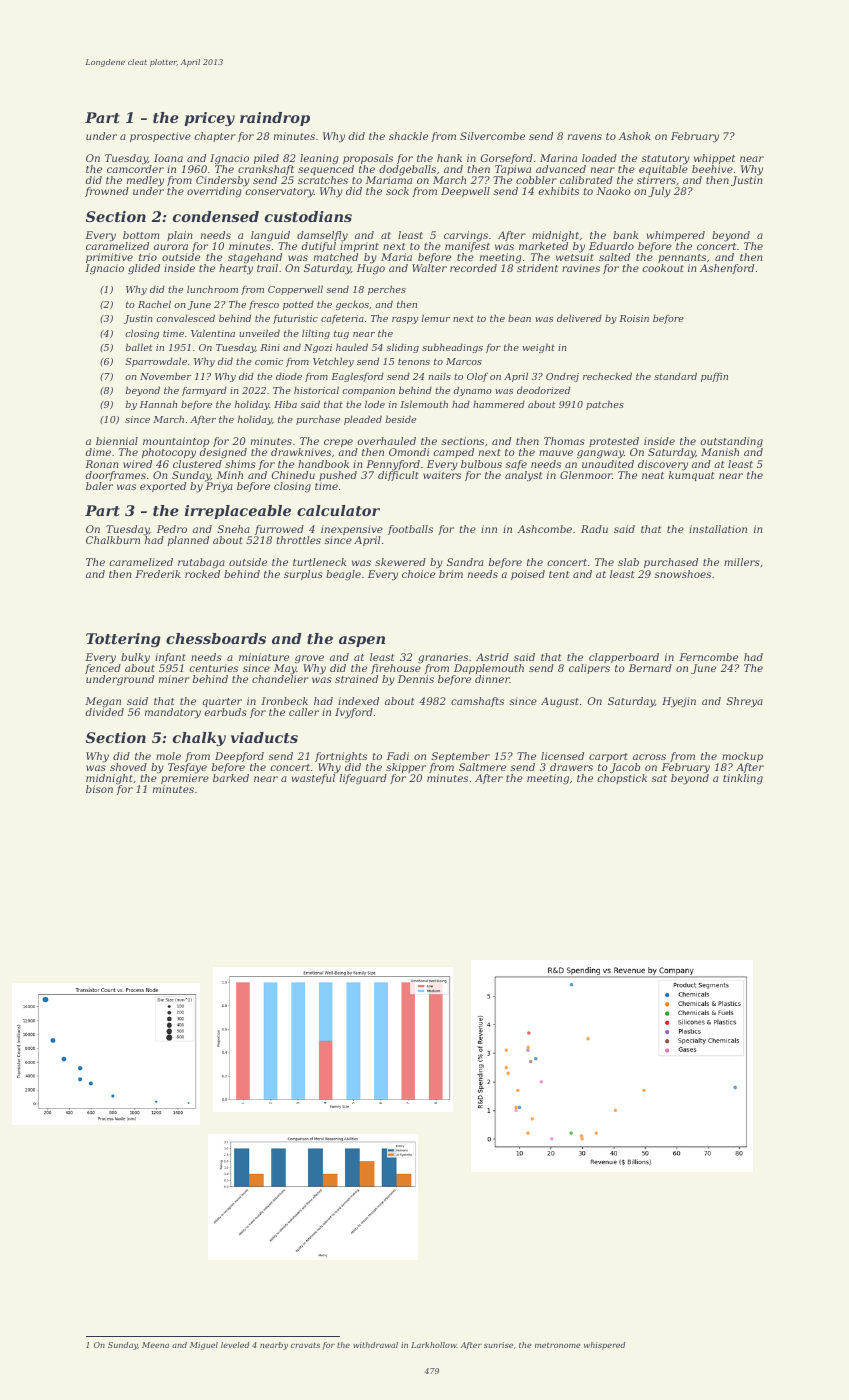 The image size is (849, 1400). Describe the element at coordinates (319, 159) in the screenshot. I see `leaning` at that location.
